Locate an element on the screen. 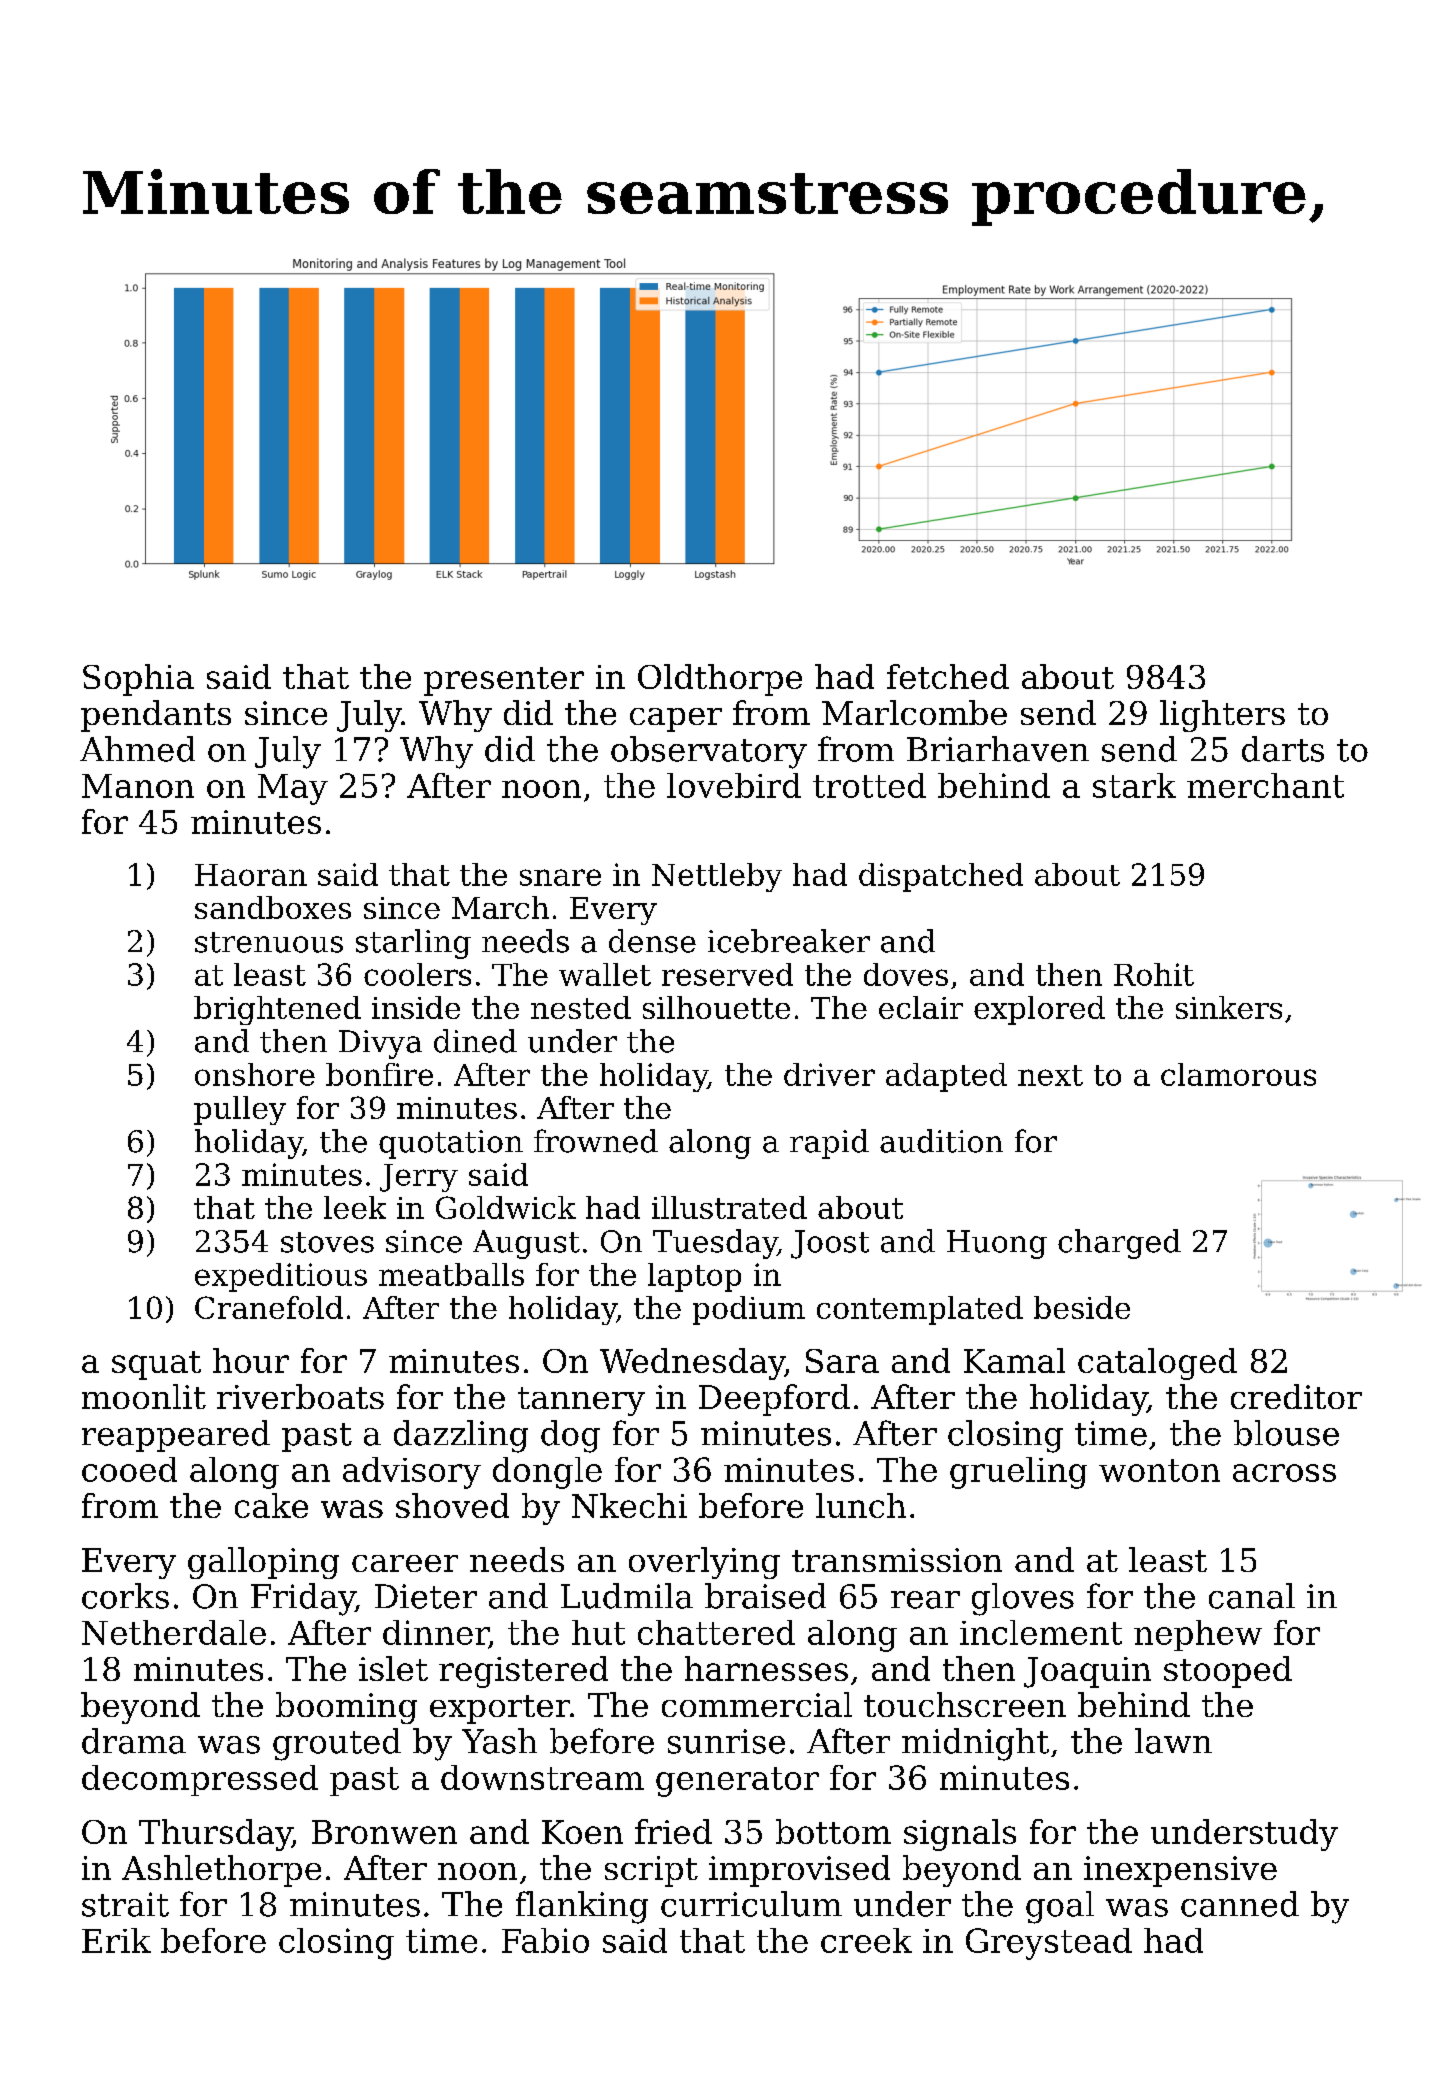 The image size is (1450, 2100). inexpensive is located at coordinates (1180, 1871).
